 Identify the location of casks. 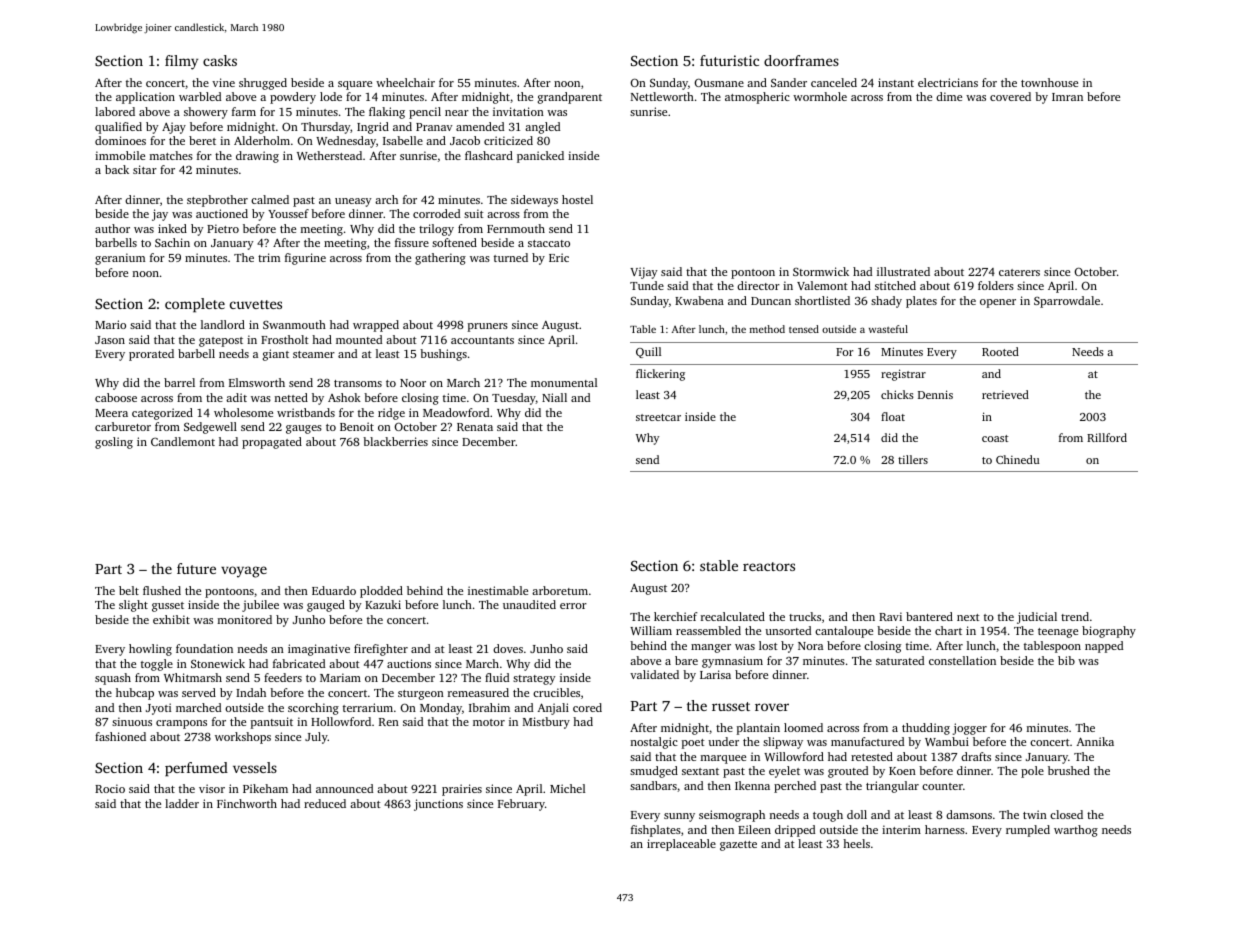
(220, 60).
